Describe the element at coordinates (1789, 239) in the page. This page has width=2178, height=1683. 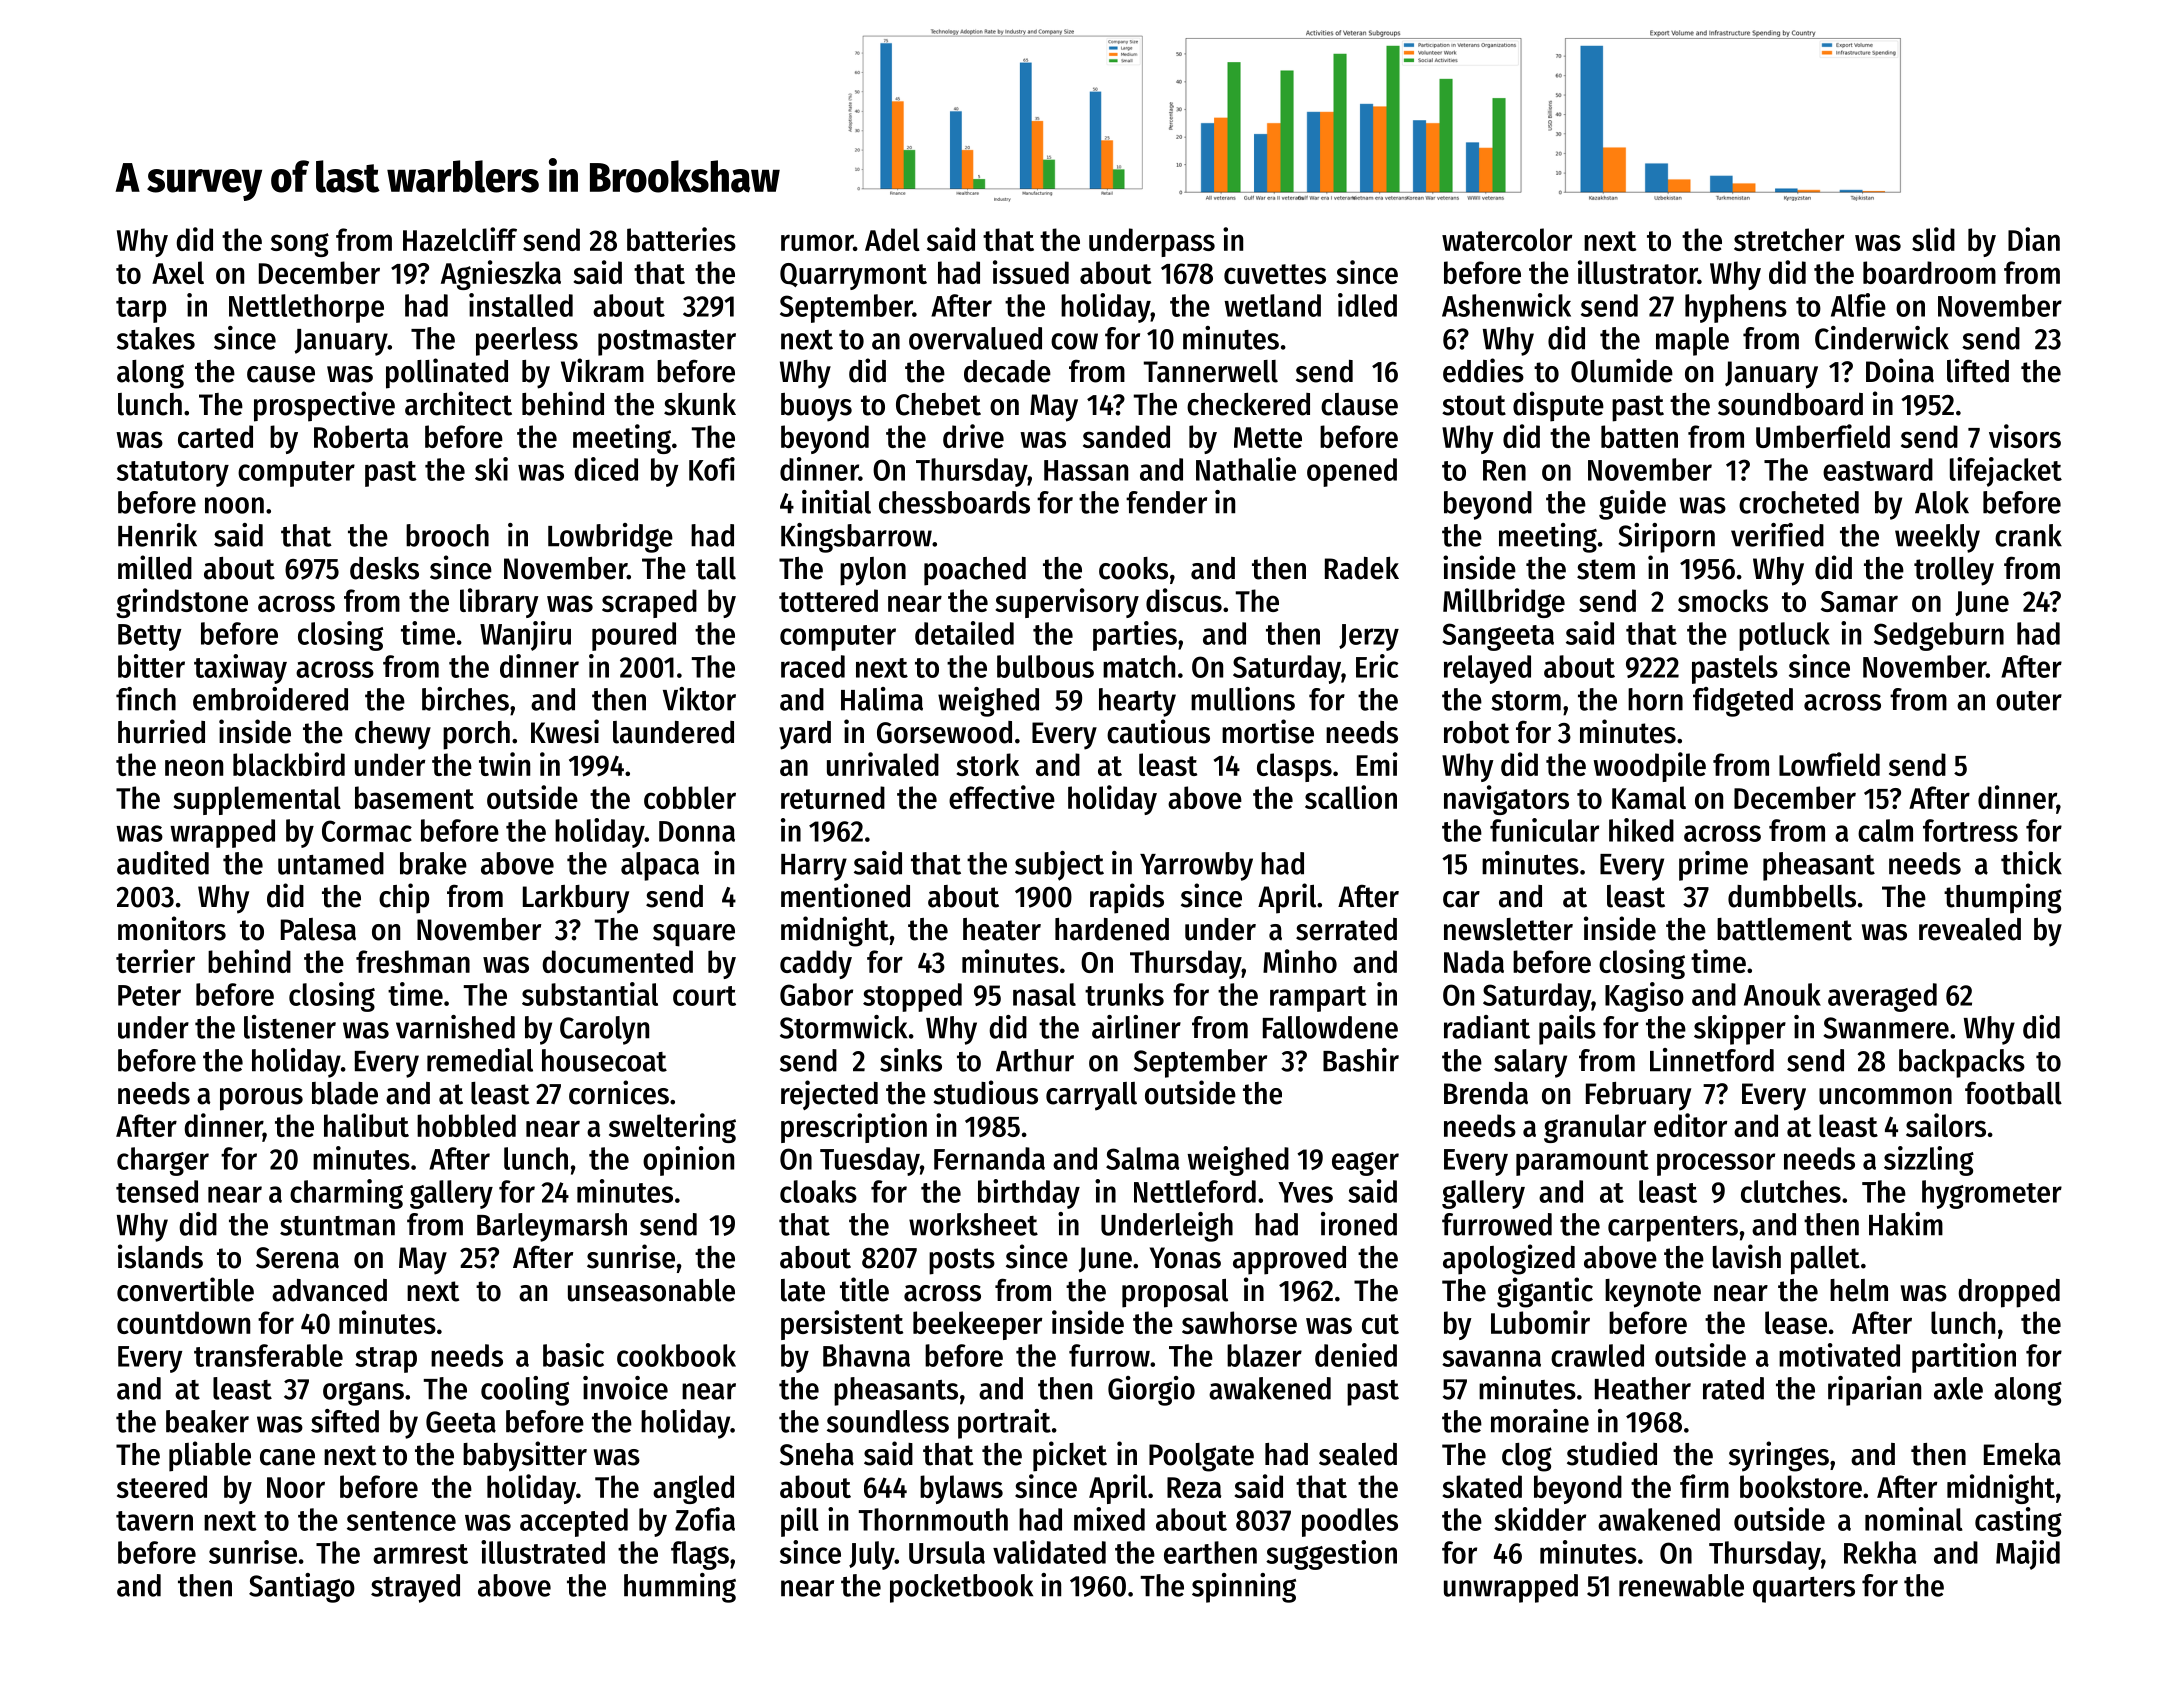
I see `stretcher` at that location.
